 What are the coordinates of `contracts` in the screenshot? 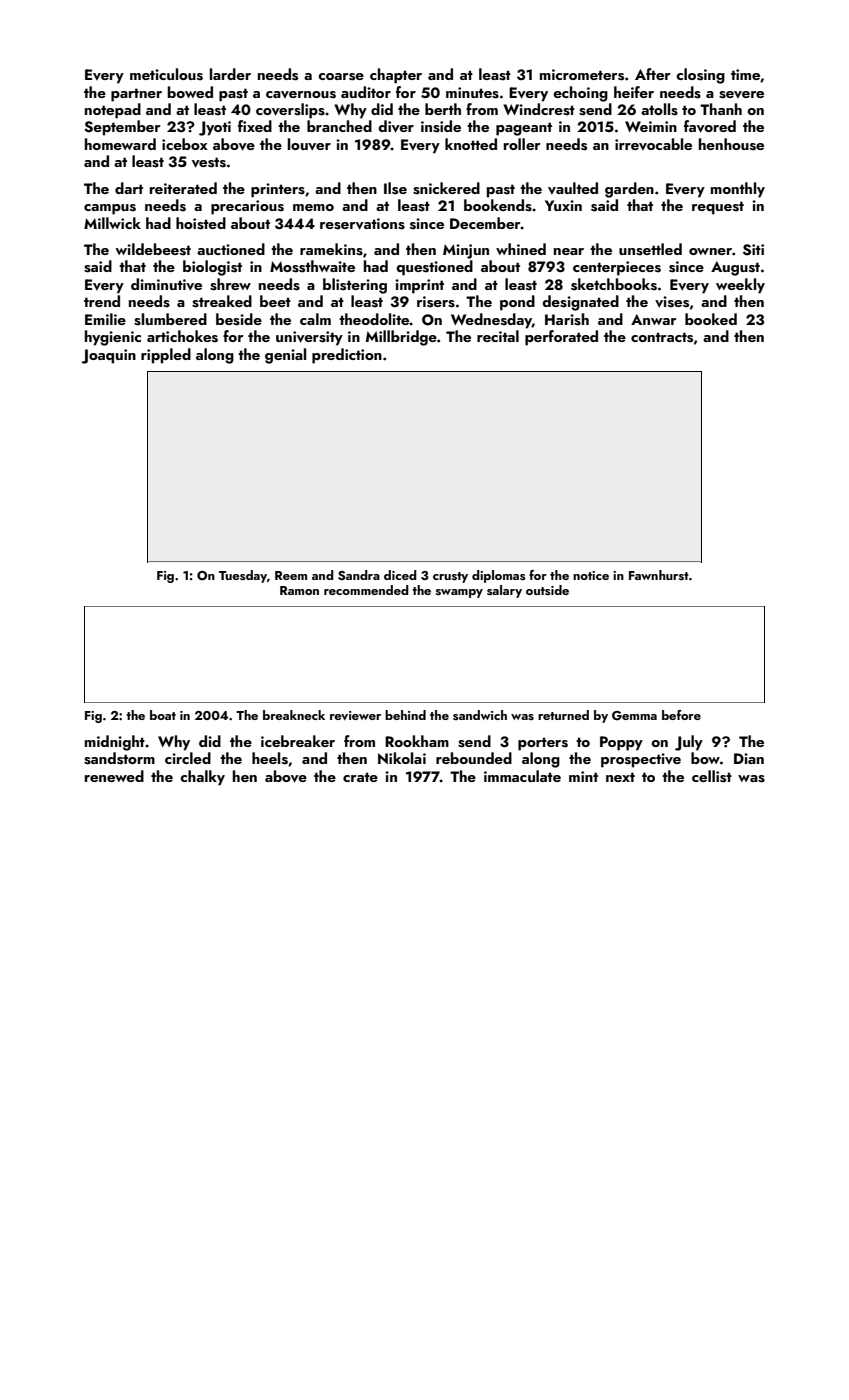 It's located at (662, 337).
